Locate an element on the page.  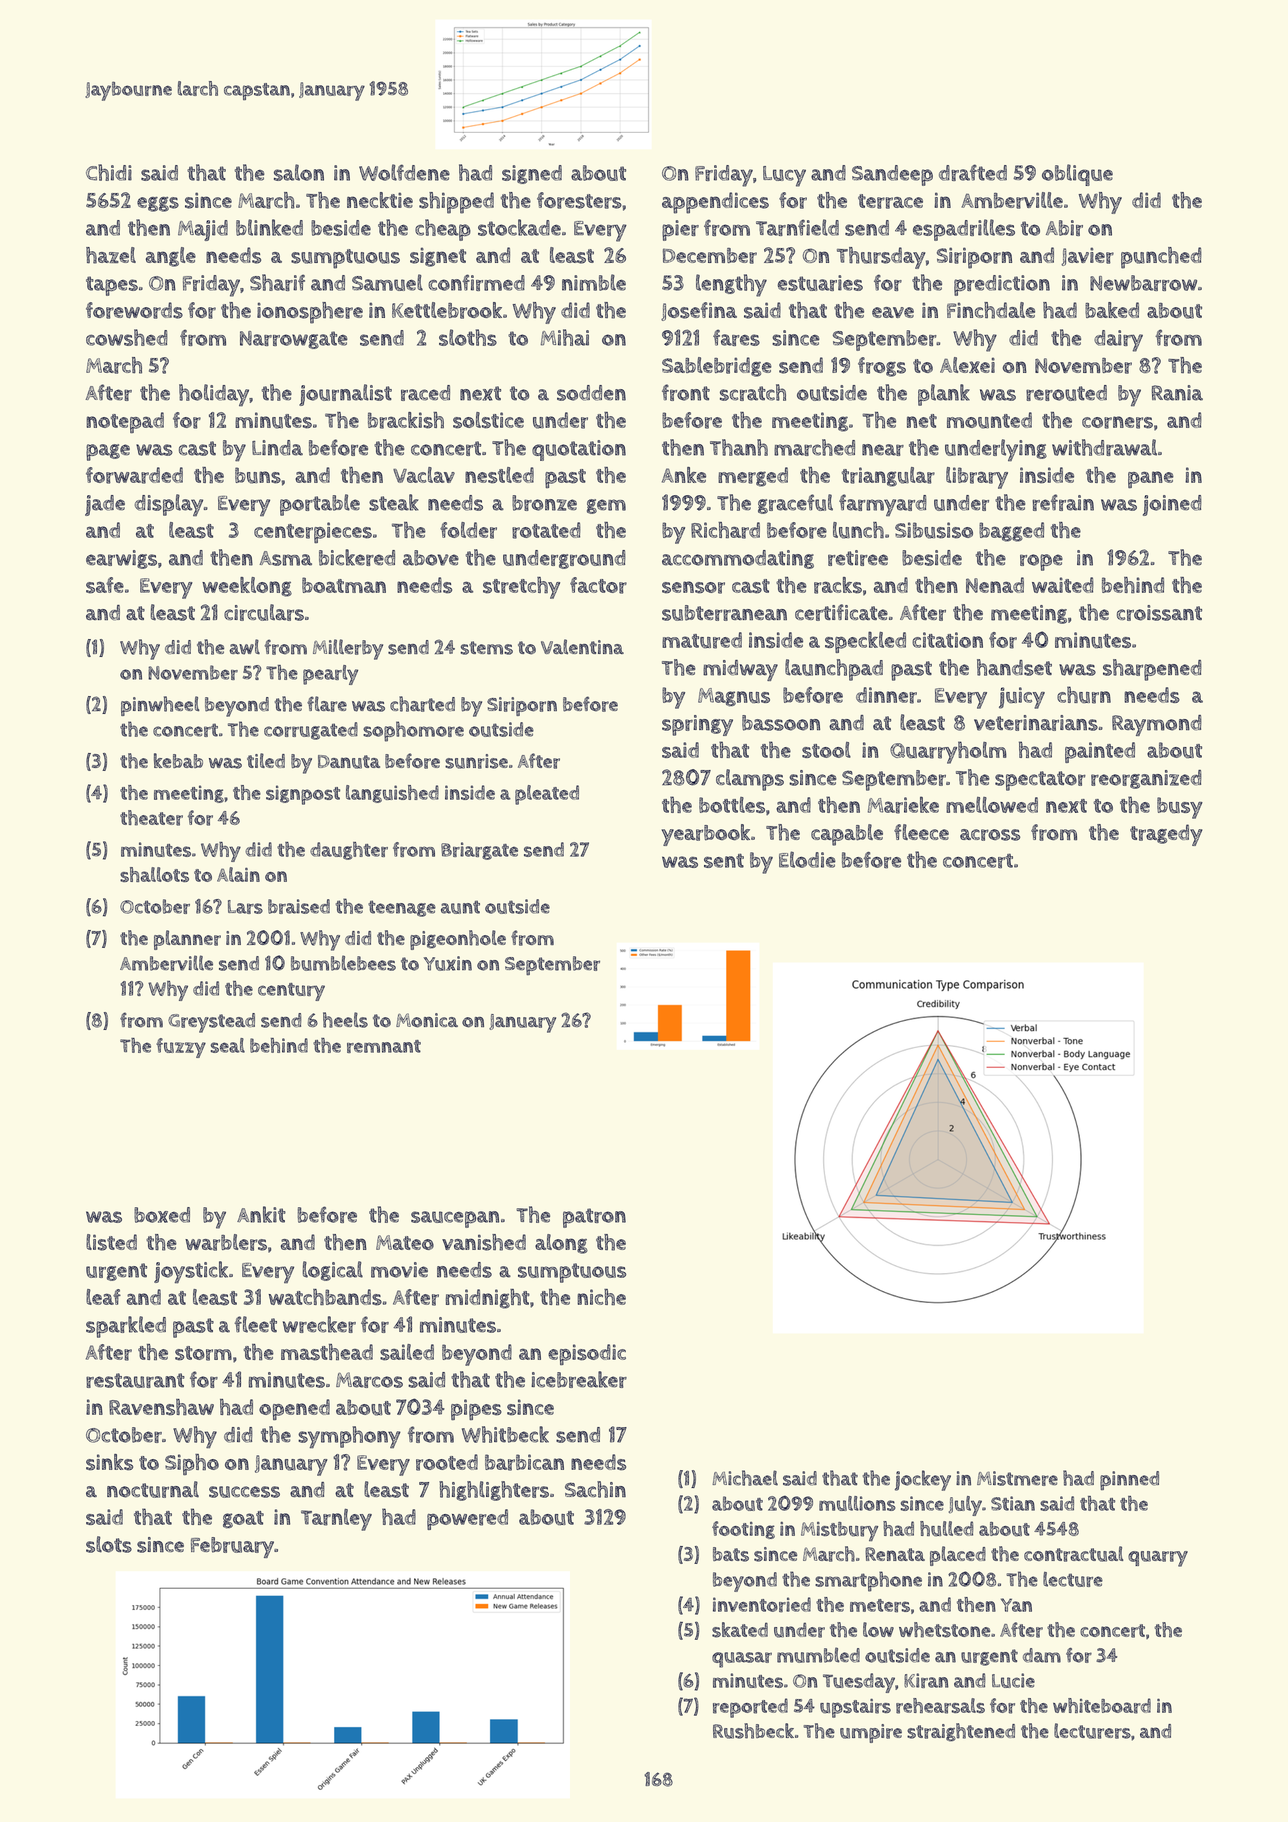
Rania is located at coordinates (1177, 393).
